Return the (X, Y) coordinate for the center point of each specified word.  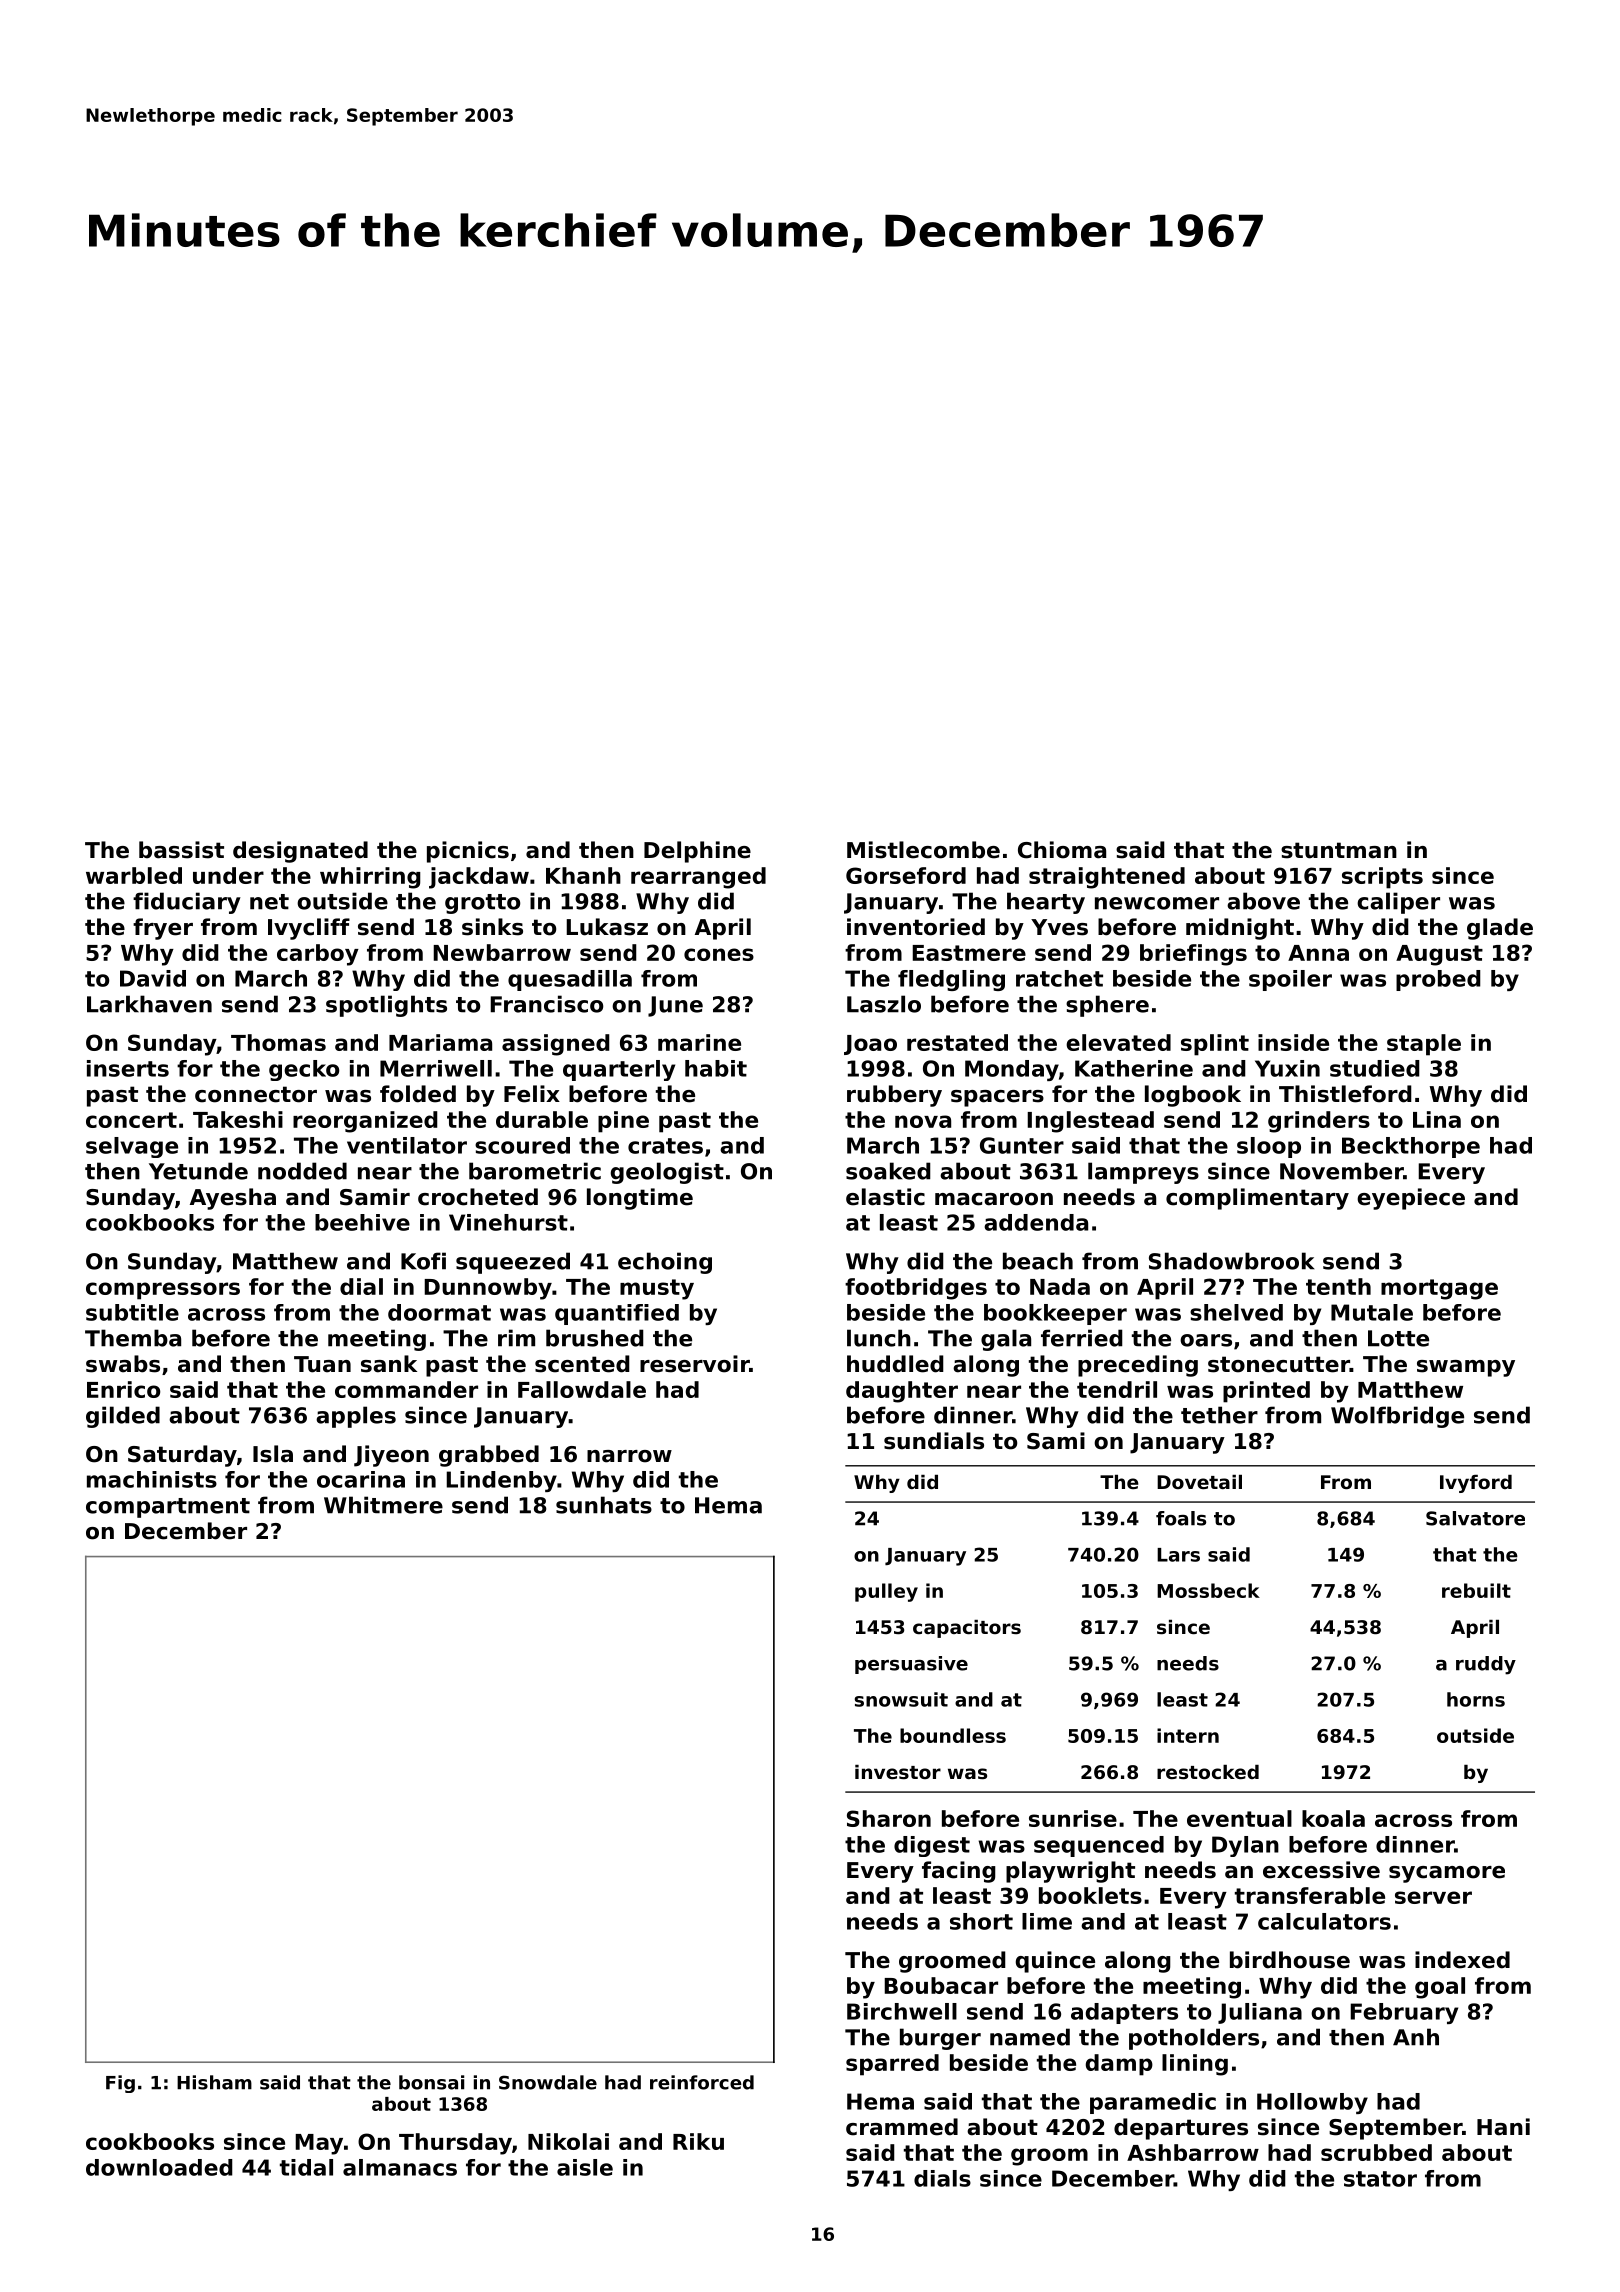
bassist (181, 850)
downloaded (159, 2167)
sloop (1269, 1147)
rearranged (698, 878)
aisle (585, 2167)
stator (1380, 2179)
